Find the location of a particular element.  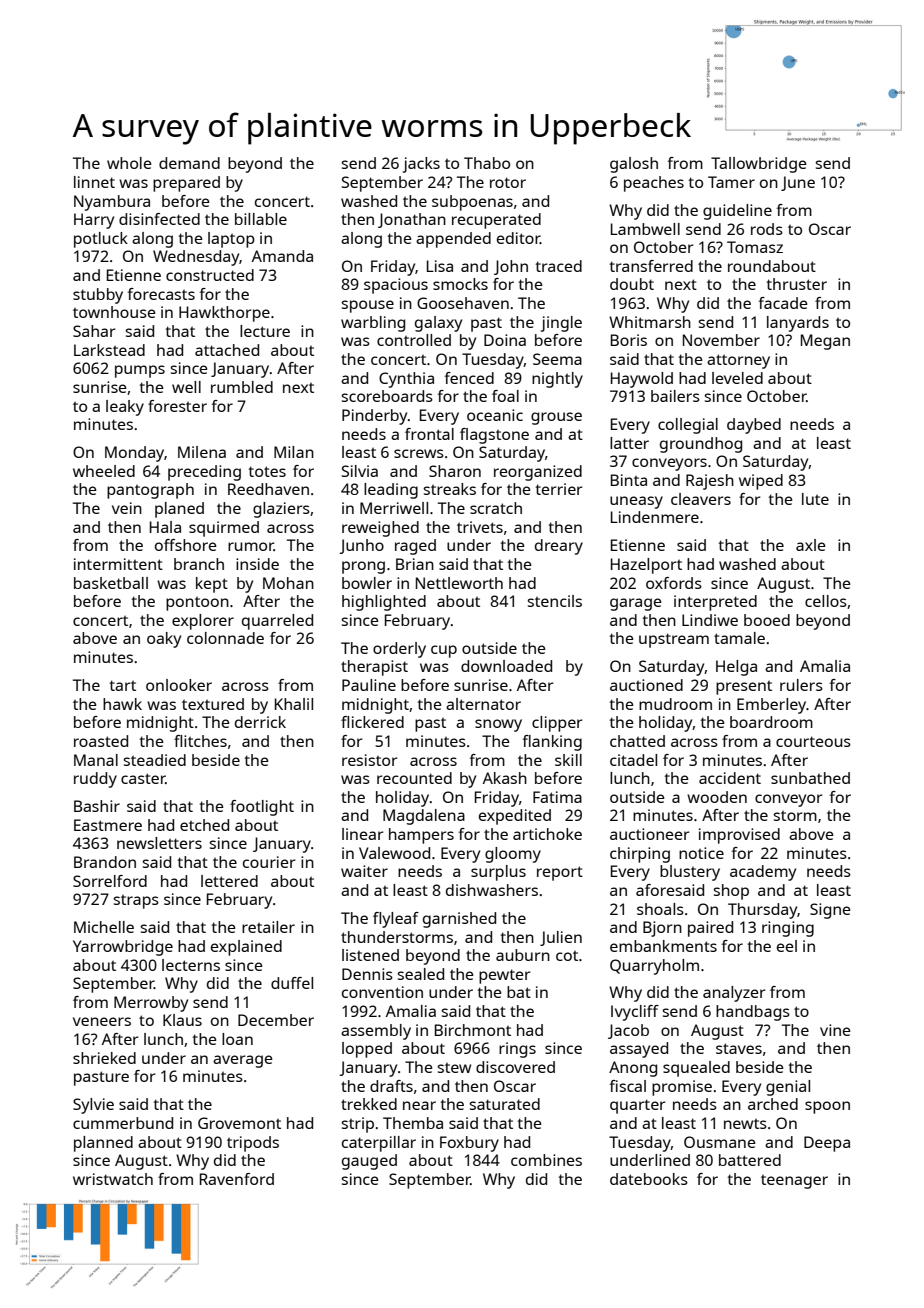

Tallowbridge is located at coordinates (759, 165).
